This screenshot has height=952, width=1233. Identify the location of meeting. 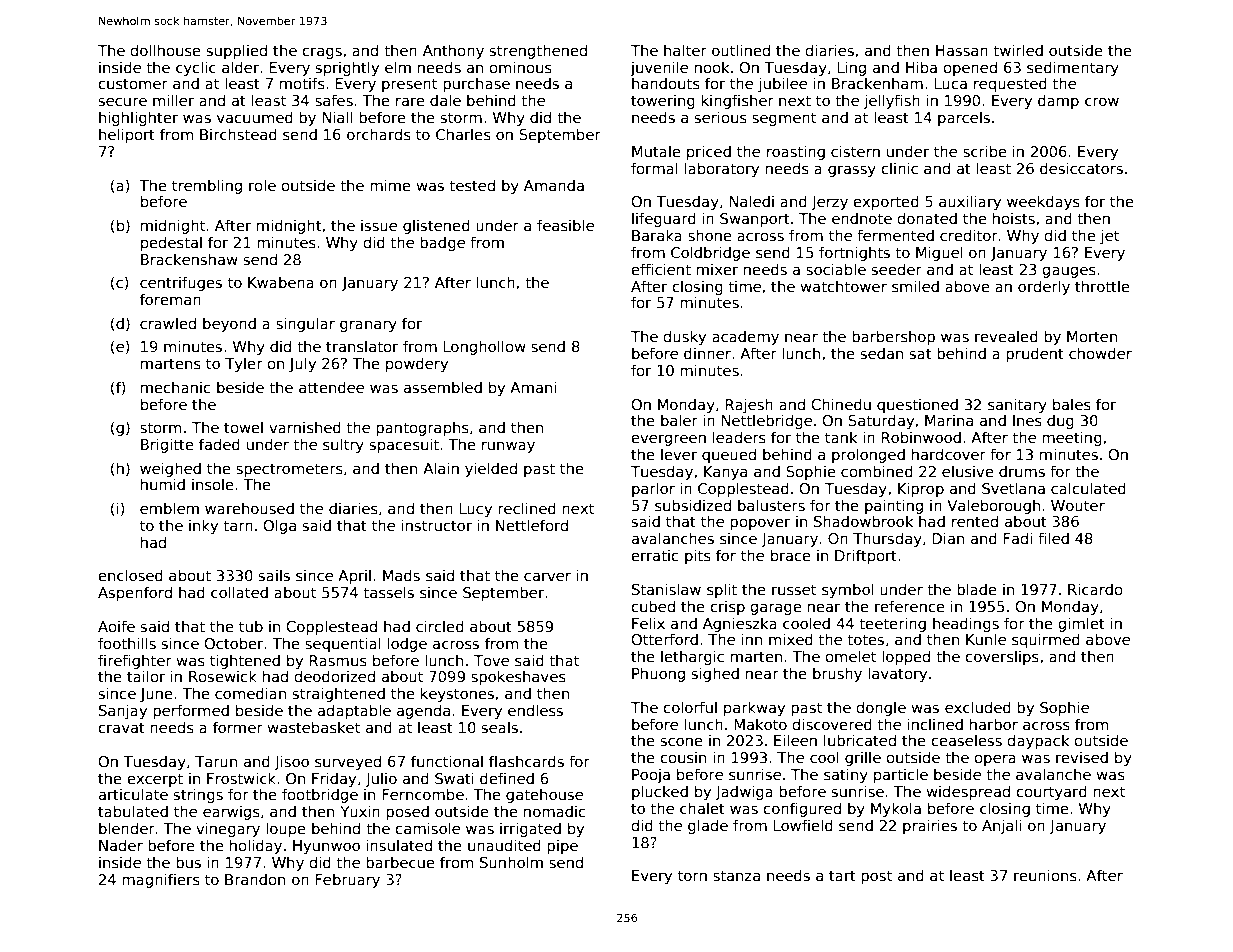
(1072, 438).
